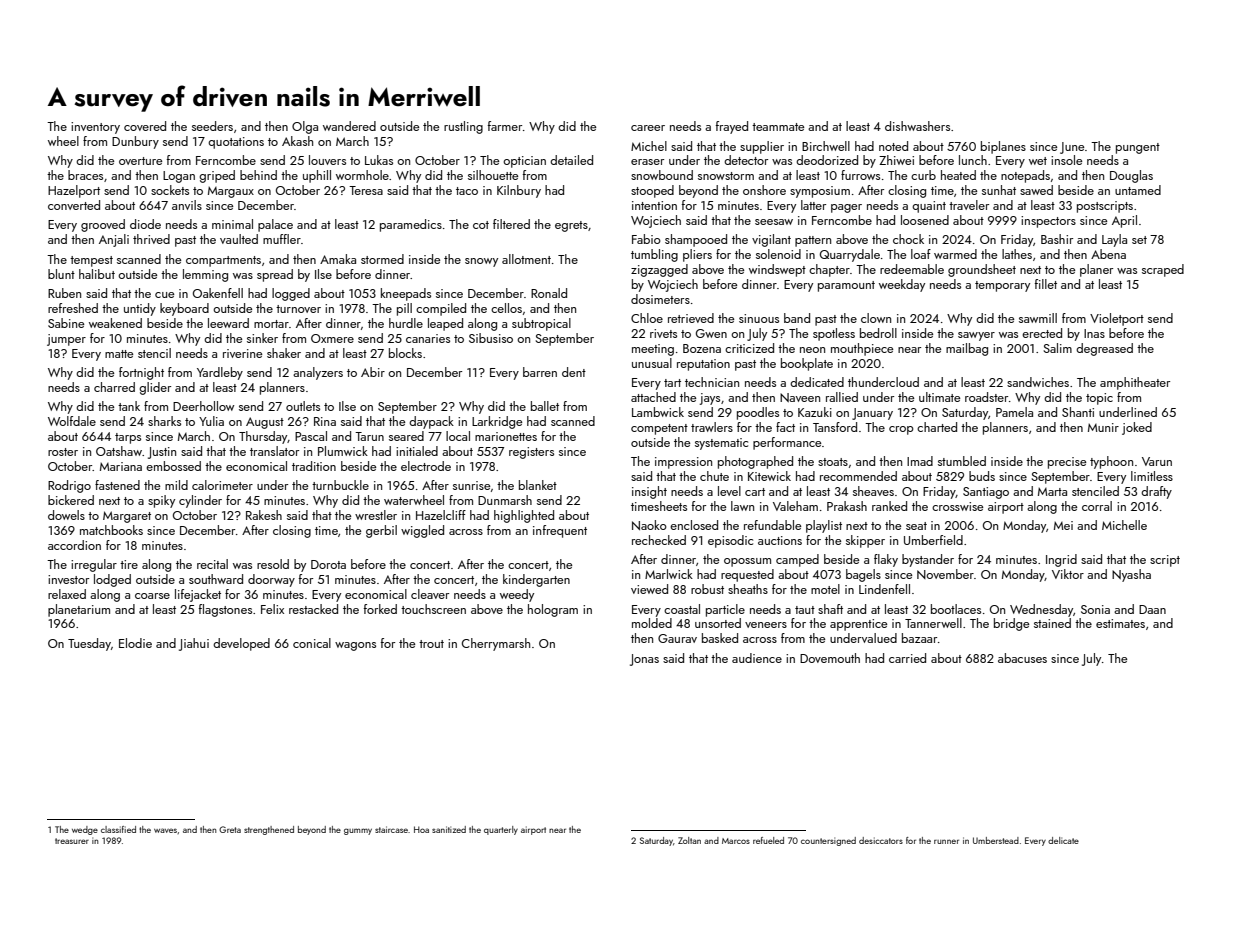 Image resolution: width=1233 pixels, height=952 pixels. Describe the element at coordinates (89, 644) in the document. I see `Tuesday` at that location.
